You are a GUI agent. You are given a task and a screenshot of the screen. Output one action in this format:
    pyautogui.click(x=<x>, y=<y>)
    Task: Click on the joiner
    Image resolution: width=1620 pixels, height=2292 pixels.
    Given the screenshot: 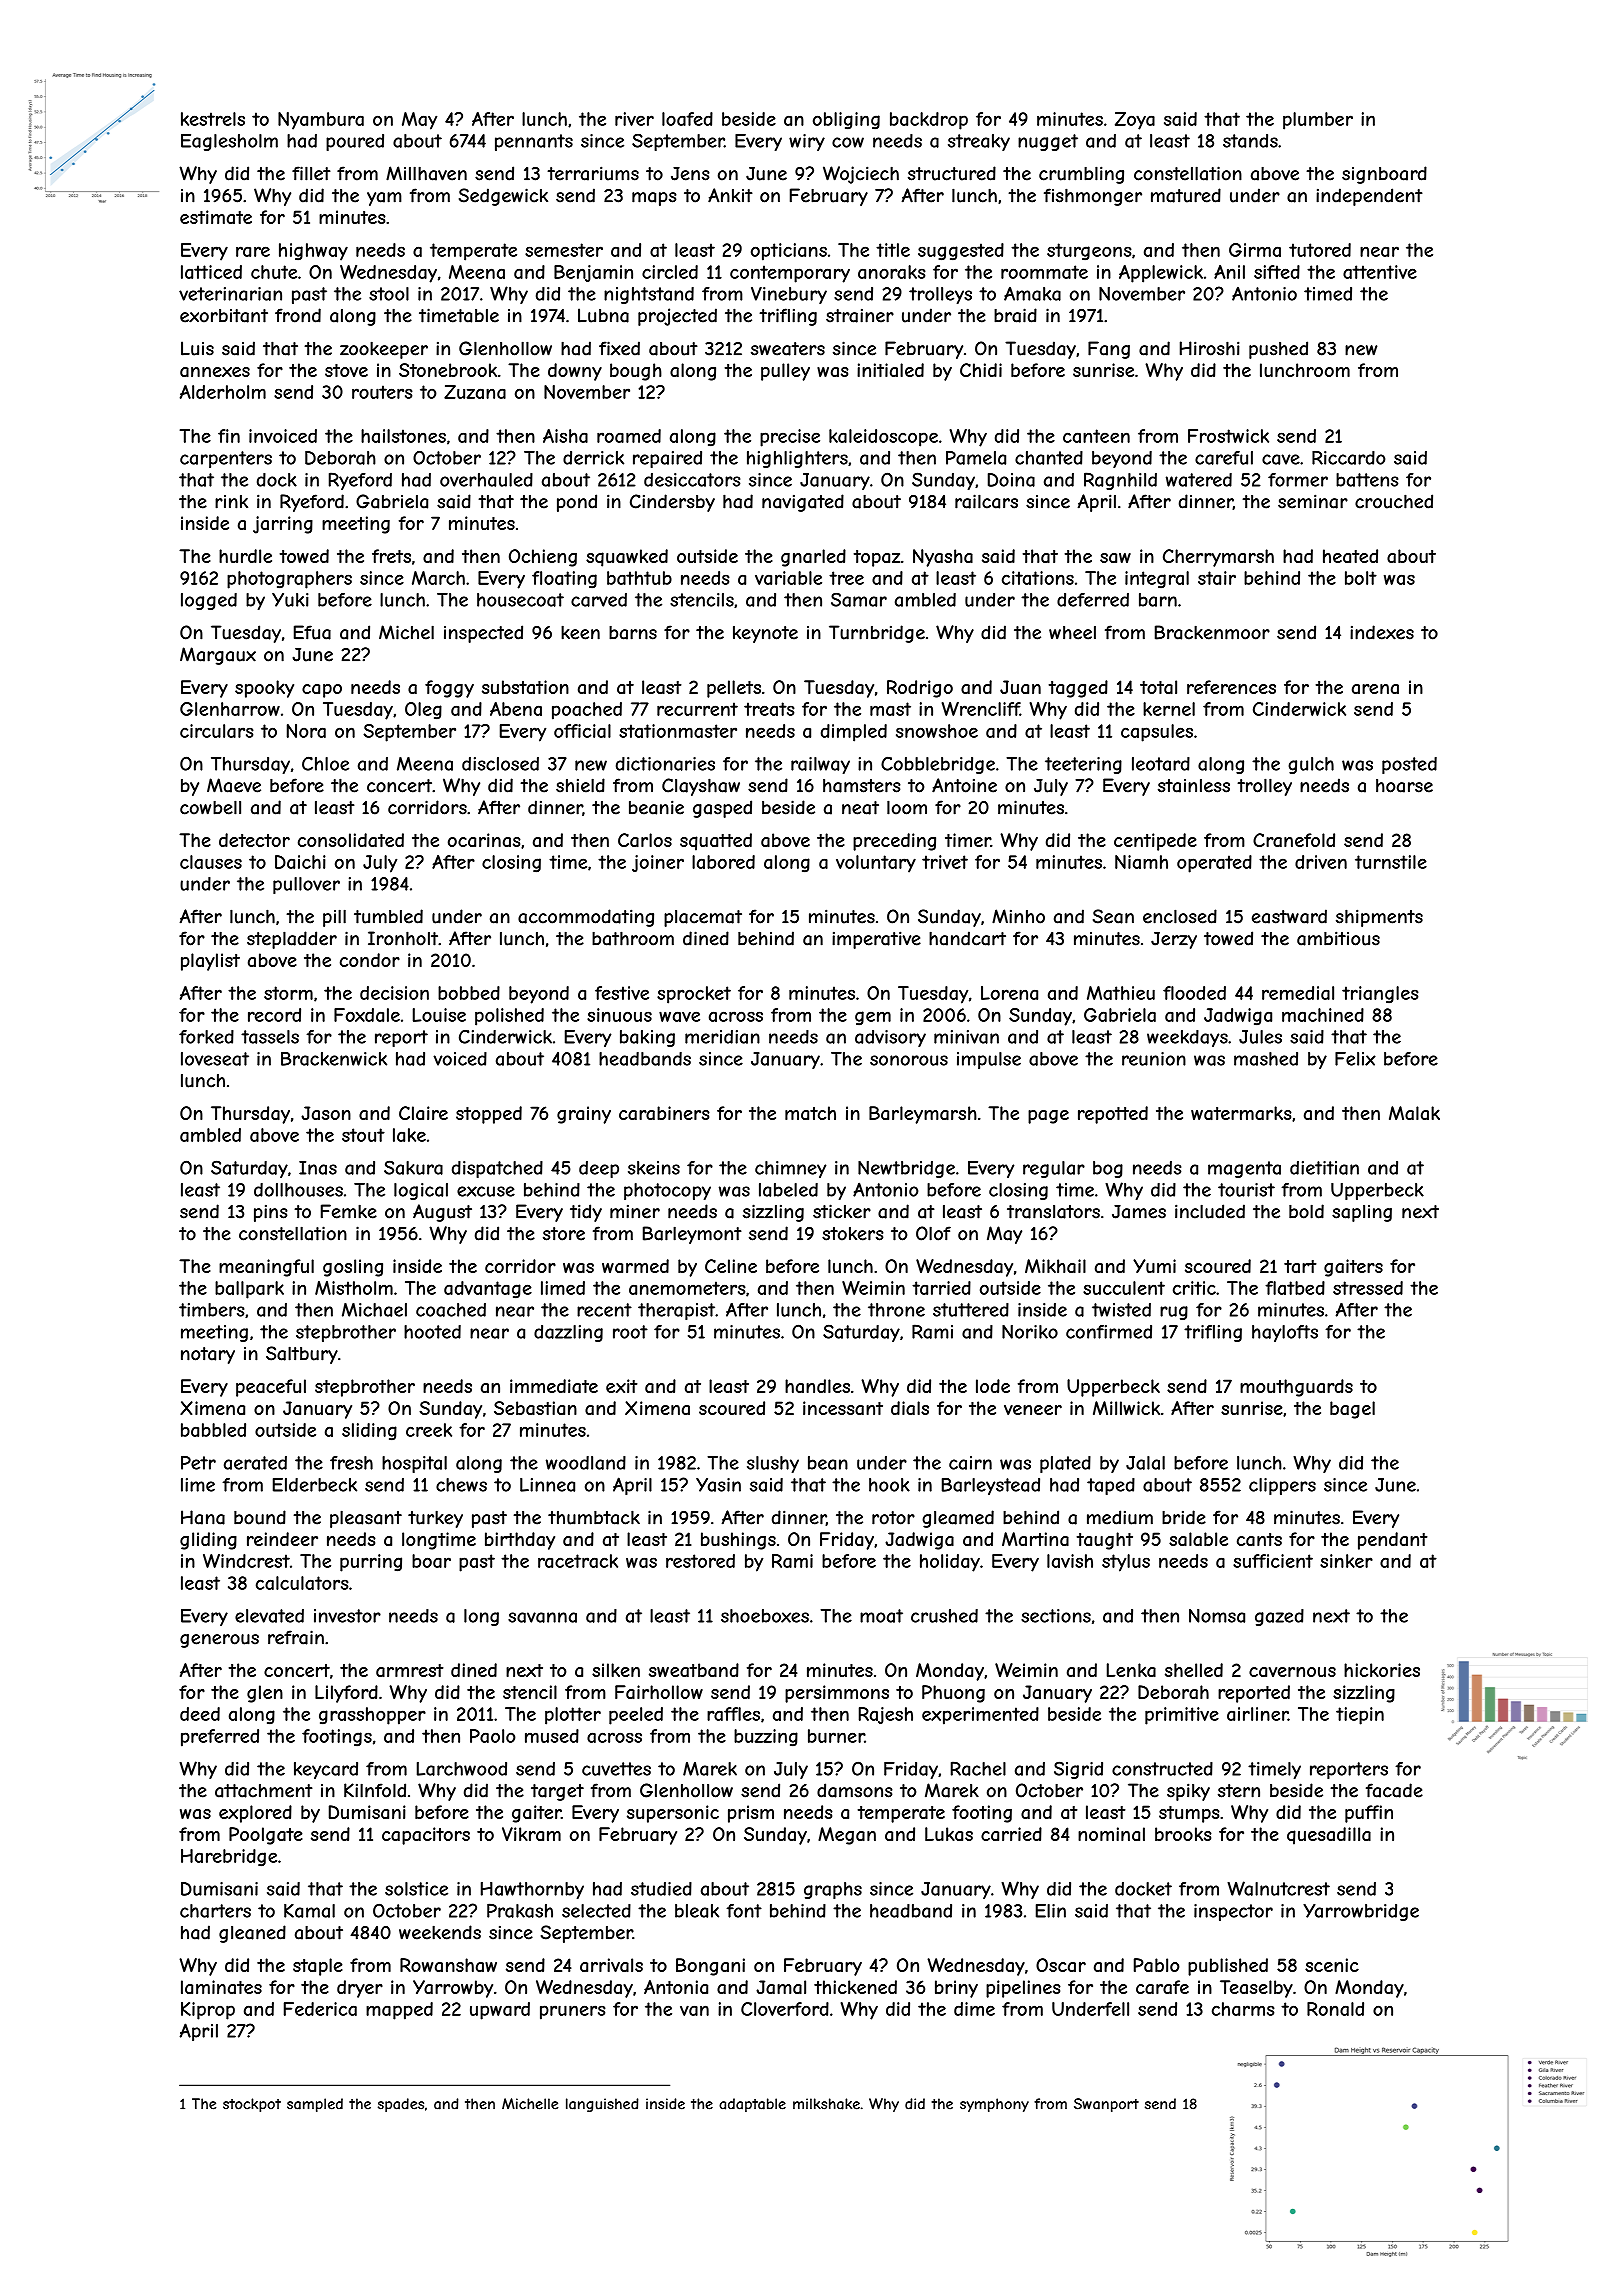 What is the action you would take?
    pyautogui.click(x=658, y=863)
